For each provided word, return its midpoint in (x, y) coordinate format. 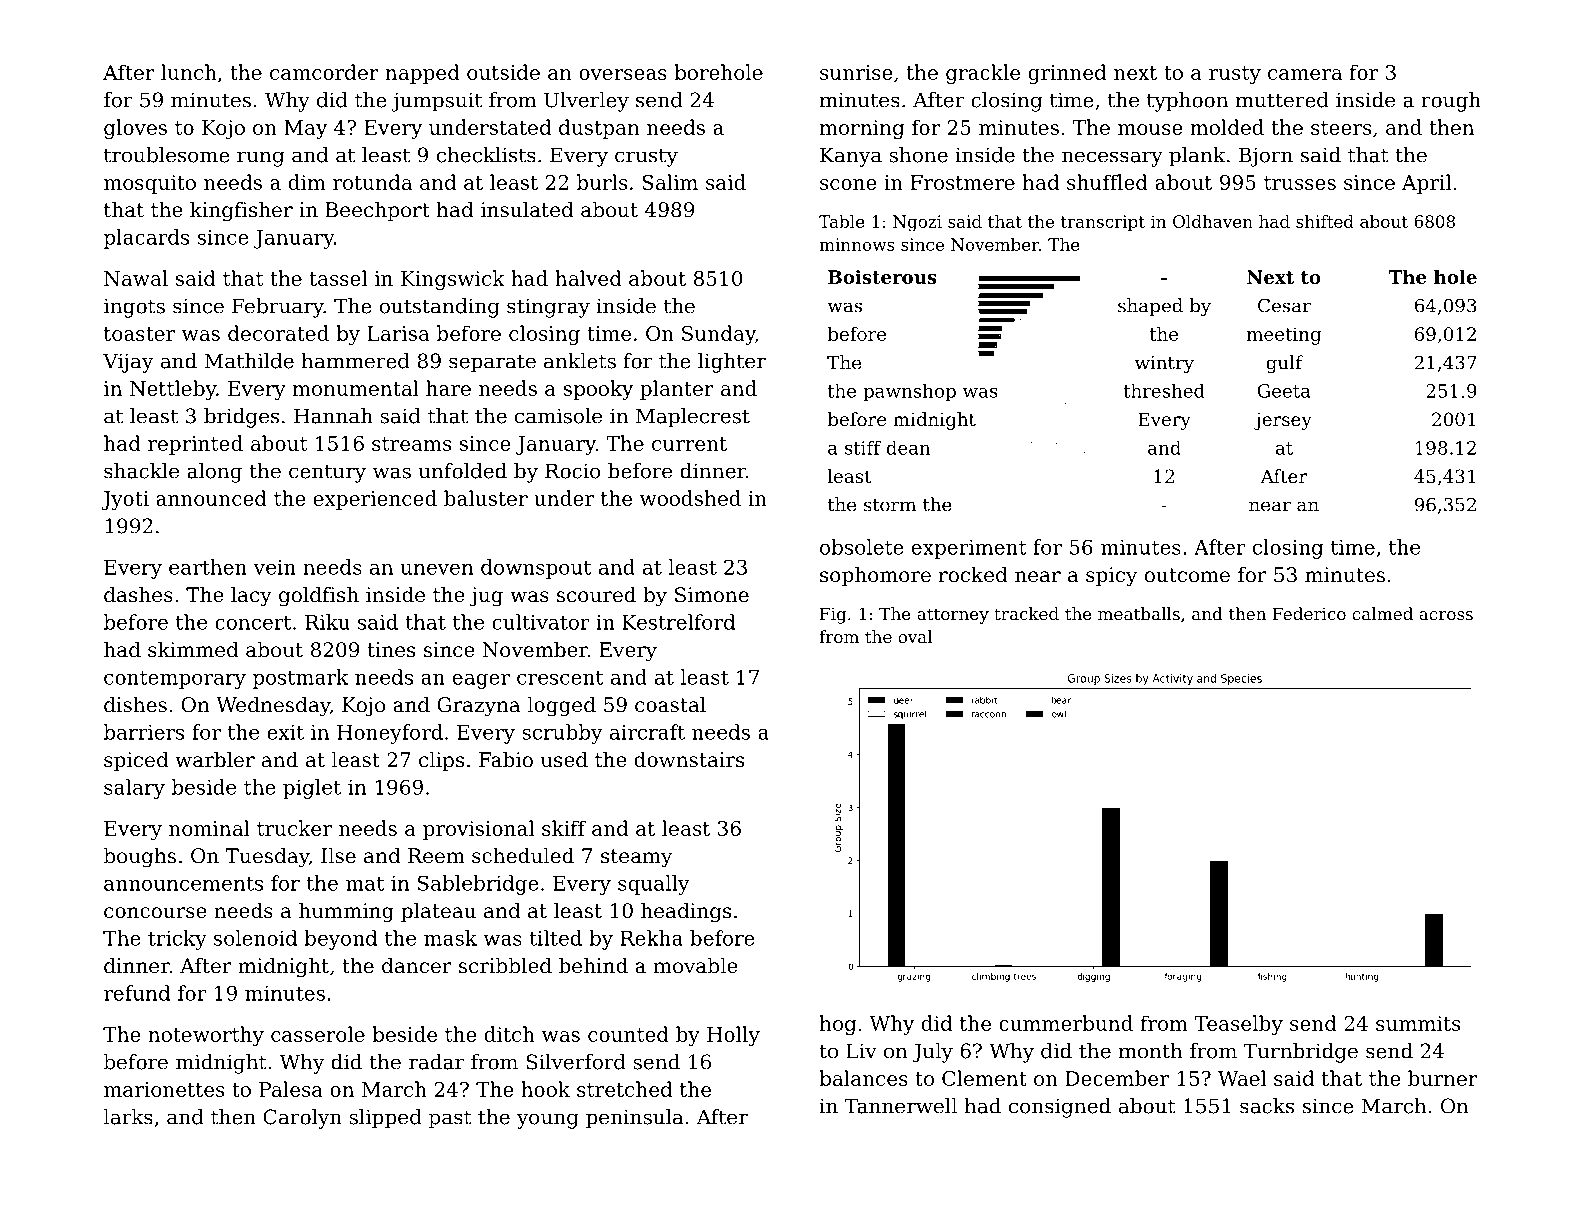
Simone (712, 595)
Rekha (651, 938)
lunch (189, 72)
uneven (436, 569)
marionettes (164, 1089)
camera (1305, 74)
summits (1418, 1023)
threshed (1164, 391)
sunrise (856, 72)
